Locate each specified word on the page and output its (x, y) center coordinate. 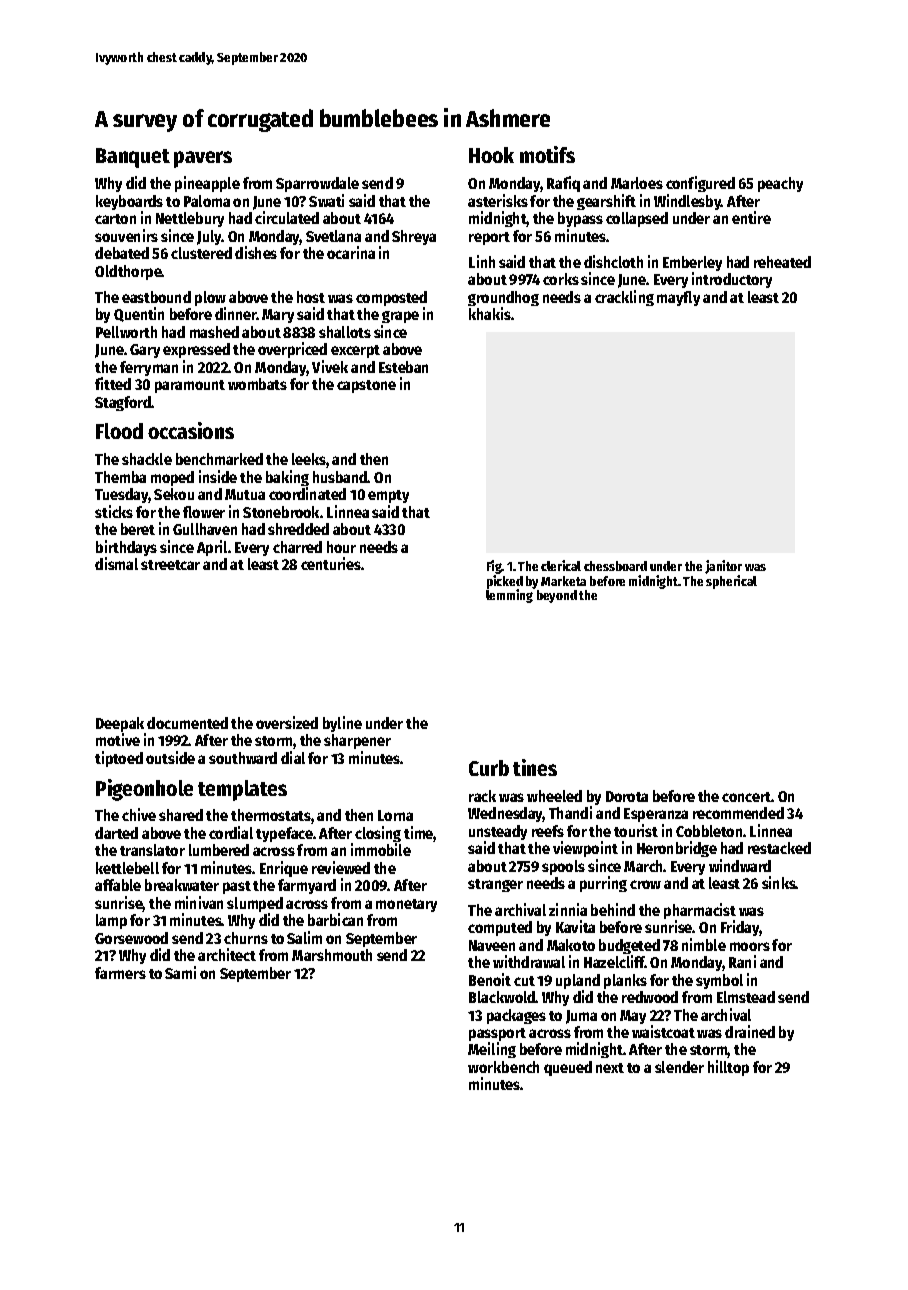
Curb (489, 768)
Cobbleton (709, 831)
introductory (732, 280)
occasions (191, 430)
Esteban (403, 367)
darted (116, 833)
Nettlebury (190, 219)
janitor (723, 567)
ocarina (351, 252)
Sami (180, 972)
